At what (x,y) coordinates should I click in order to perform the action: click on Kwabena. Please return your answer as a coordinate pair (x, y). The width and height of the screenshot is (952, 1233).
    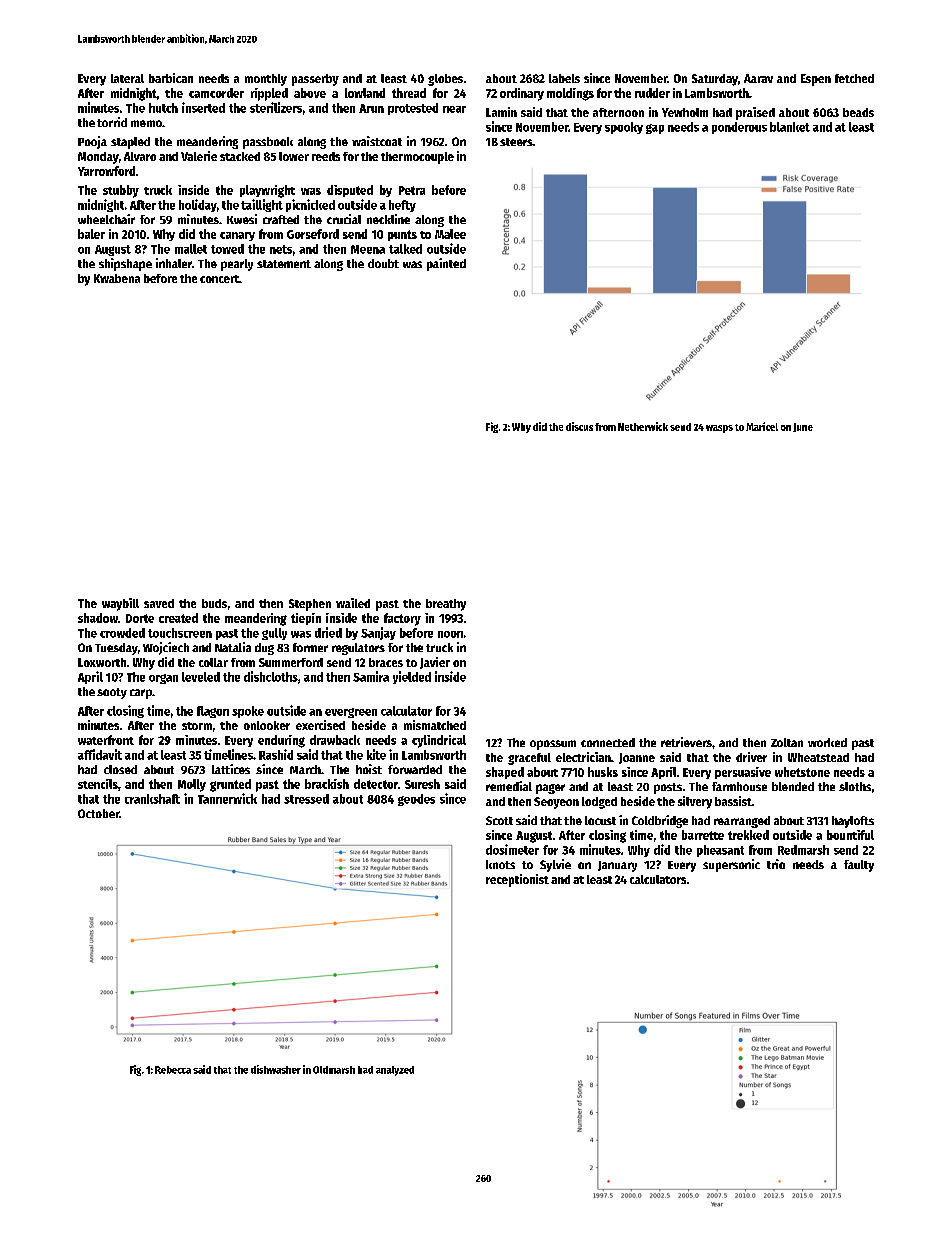
    Looking at the image, I should click on (117, 278).
